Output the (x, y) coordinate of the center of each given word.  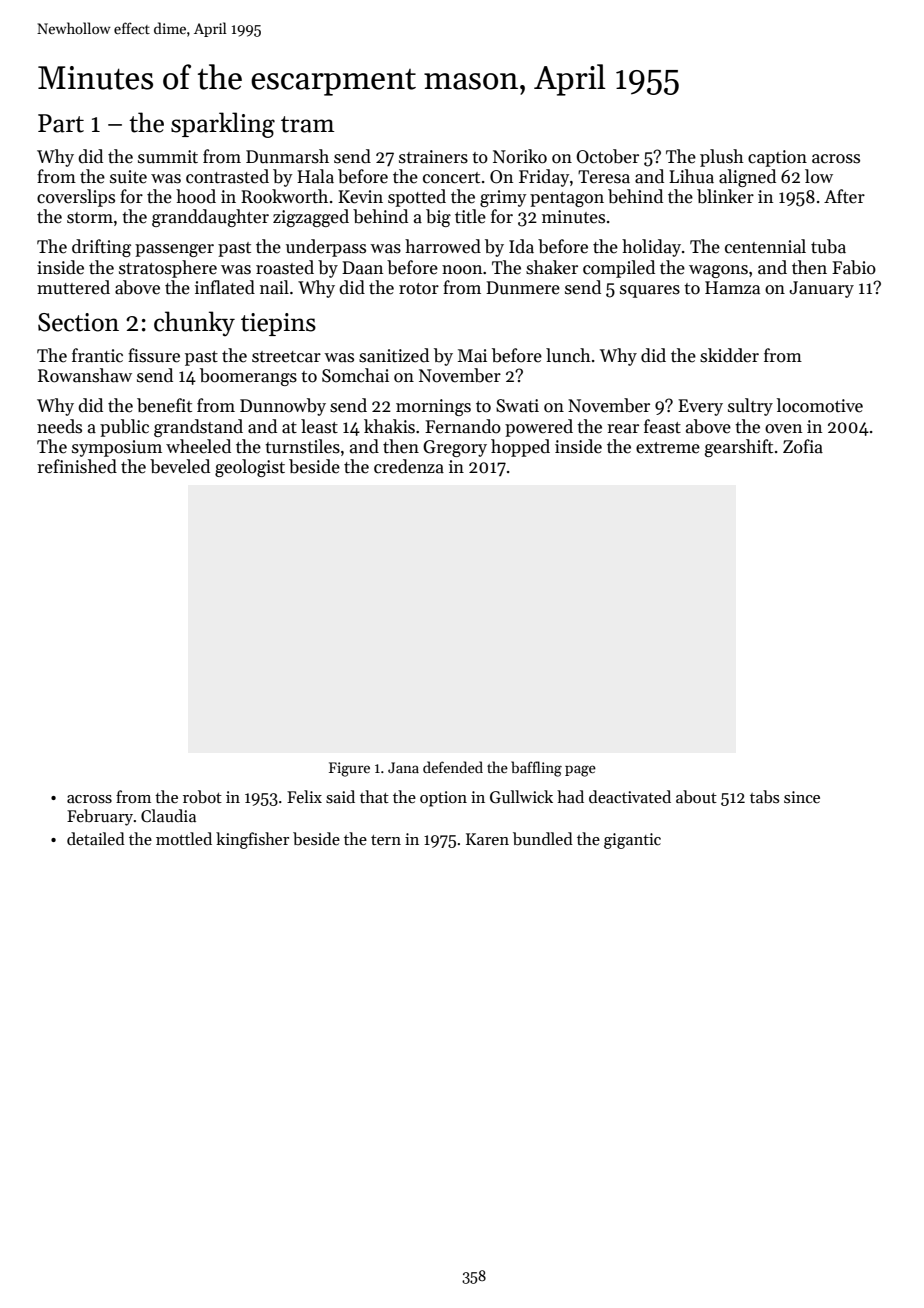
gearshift (739, 448)
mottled (184, 838)
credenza (409, 466)
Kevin (360, 197)
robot (202, 796)
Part (61, 123)
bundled (543, 838)
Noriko (520, 156)
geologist (250, 468)
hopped (520, 448)
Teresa (604, 177)
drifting (101, 248)
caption (777, 158)
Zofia (803, 446)
